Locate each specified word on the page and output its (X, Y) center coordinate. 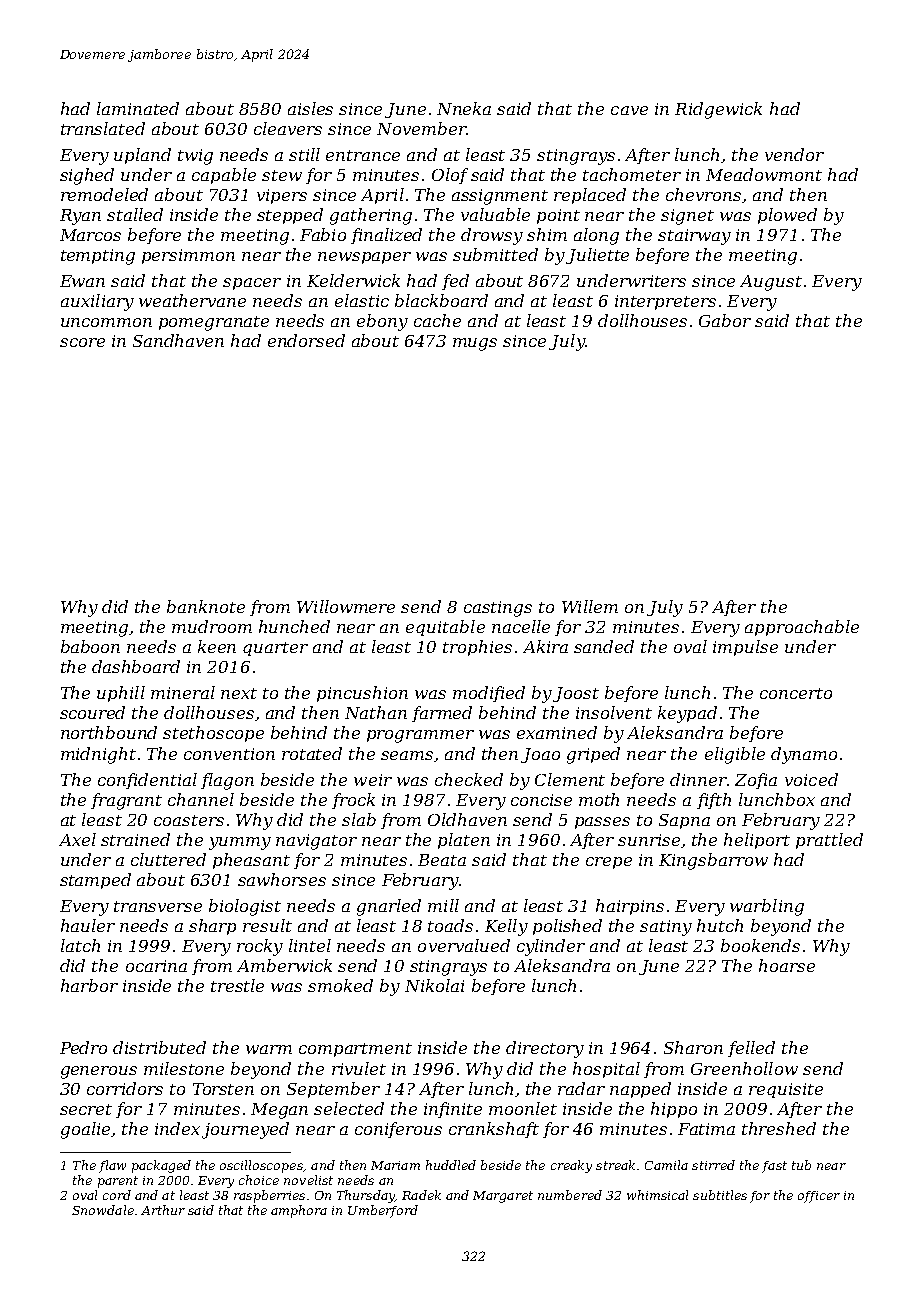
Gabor (725, 320)
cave (629, 110)
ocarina (156, 966)
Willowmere (346, 606)
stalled (135, 214)
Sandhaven (178, 340)
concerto (796, 693)
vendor (794, 154)
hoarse (787, 965)
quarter (275, 649)
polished (567, 927)
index (177, 1128)
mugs (475, 344)
